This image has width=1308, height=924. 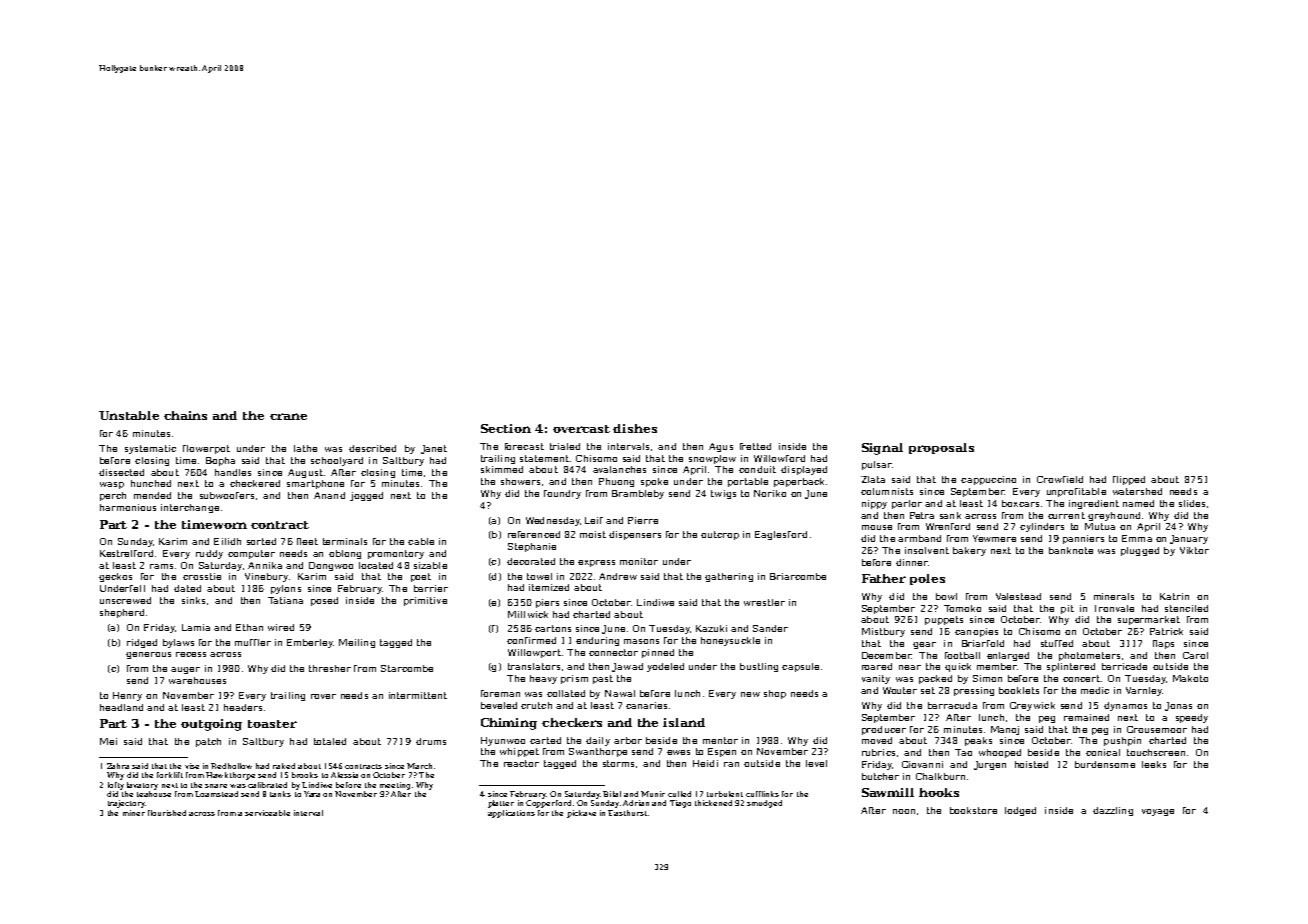 What do you see at coordinates (167, 813) in the image?
I see `flourished` at bounding box center [167, 813].
